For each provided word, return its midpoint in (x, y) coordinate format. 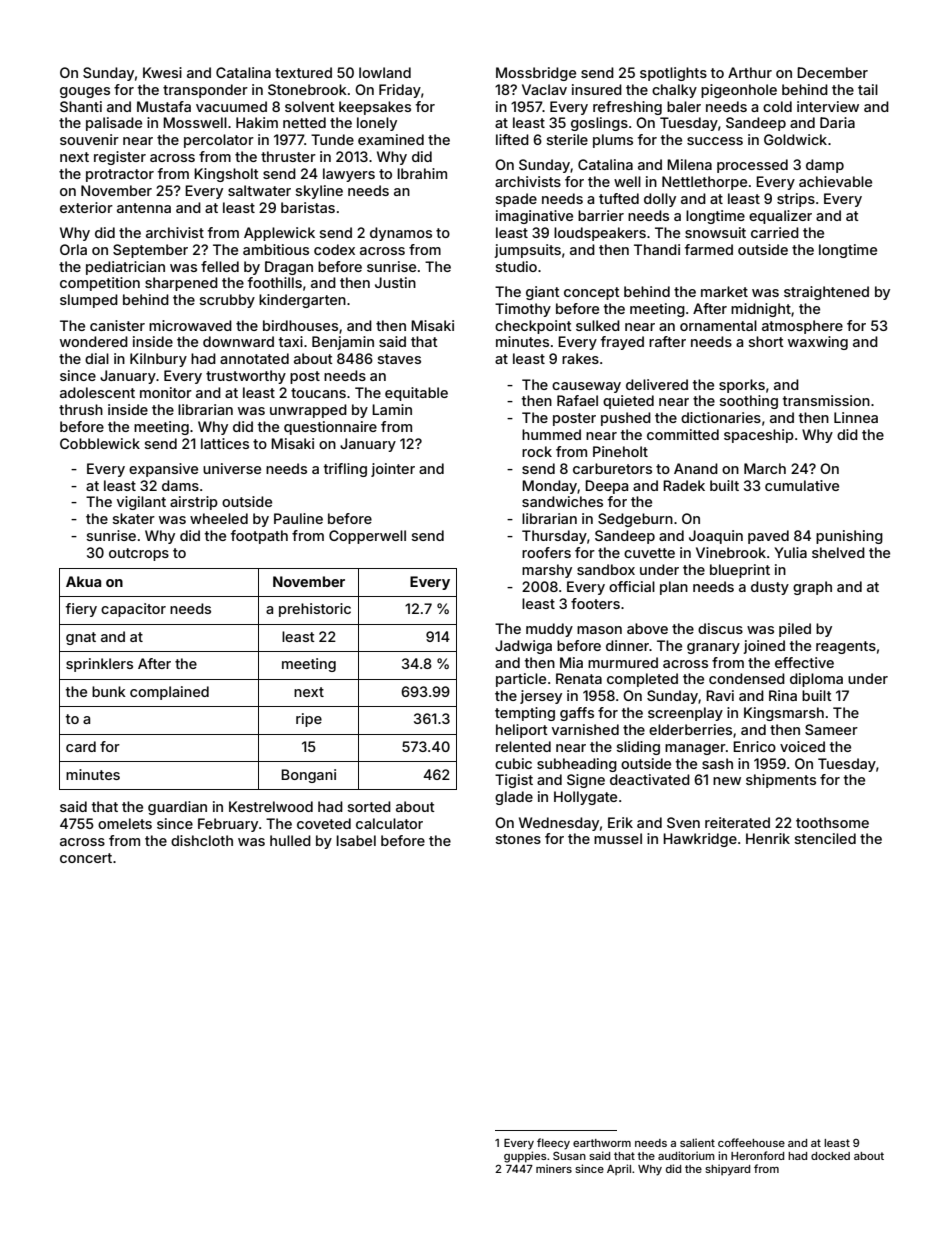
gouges (85, 92)
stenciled (825, 838)
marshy (547, 571)
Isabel (356, 840)
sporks (742, 386)
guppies (525, 1157)
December (832, 72)
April (619, 1169)
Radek (684, 485)
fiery (81, 610)
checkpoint (533, 327)
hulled (290, 840)
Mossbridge (536, 74)
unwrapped (308, 411)
